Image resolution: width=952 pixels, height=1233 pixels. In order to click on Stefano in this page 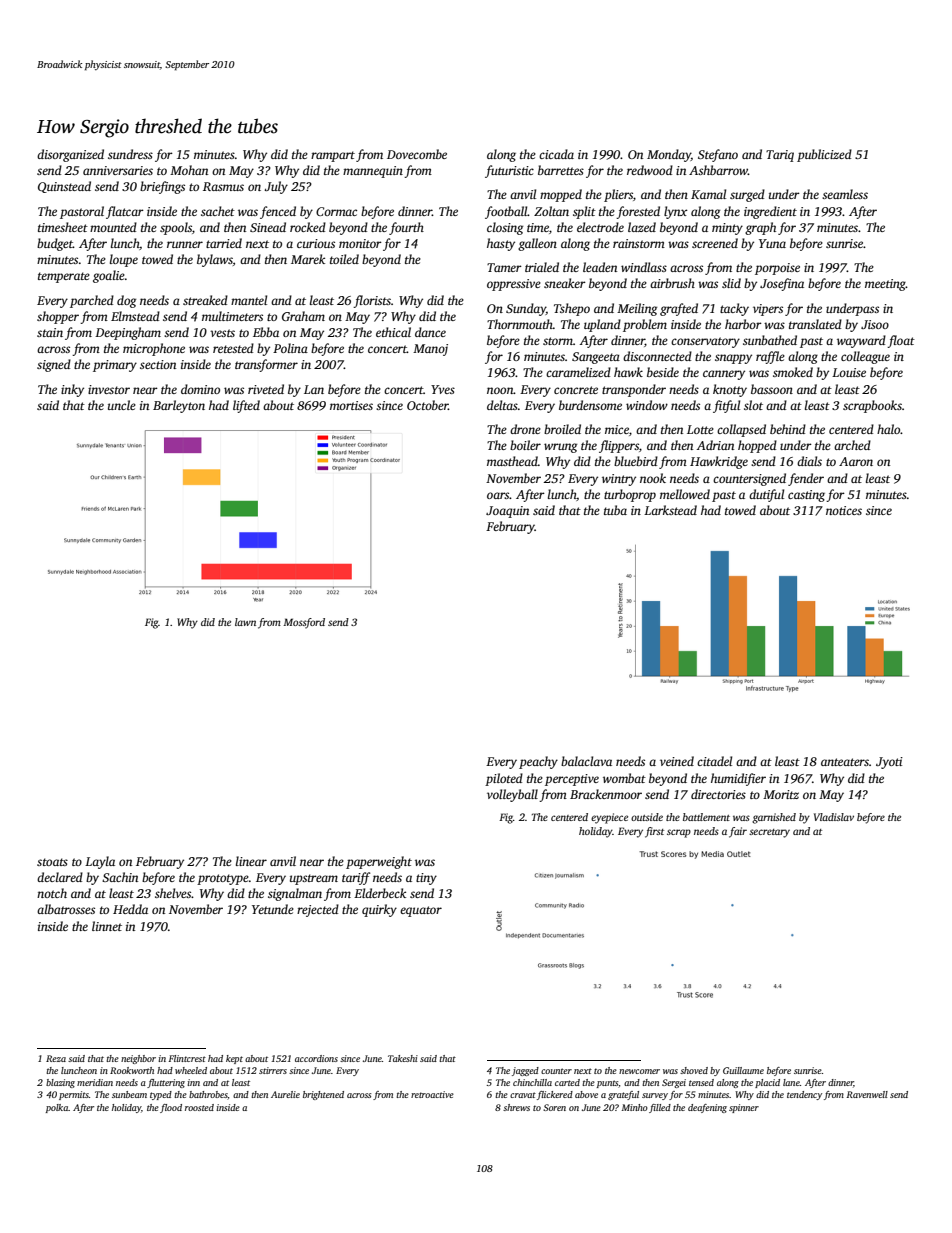, I will do `click(718, 155)`.
